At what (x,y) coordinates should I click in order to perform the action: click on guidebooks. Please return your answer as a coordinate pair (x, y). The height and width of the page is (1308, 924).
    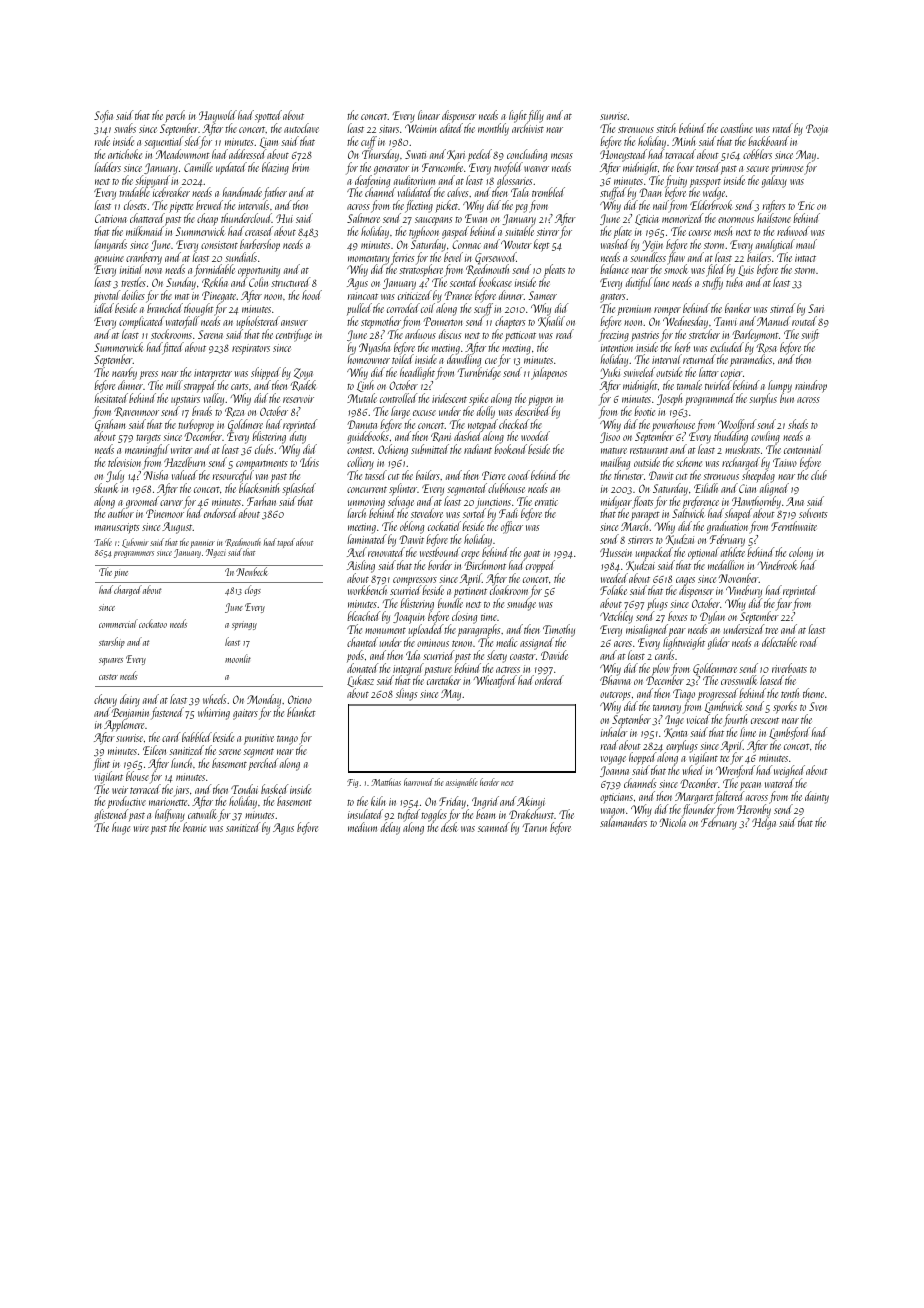
    Looking at the image, I should click on (368, 438).
